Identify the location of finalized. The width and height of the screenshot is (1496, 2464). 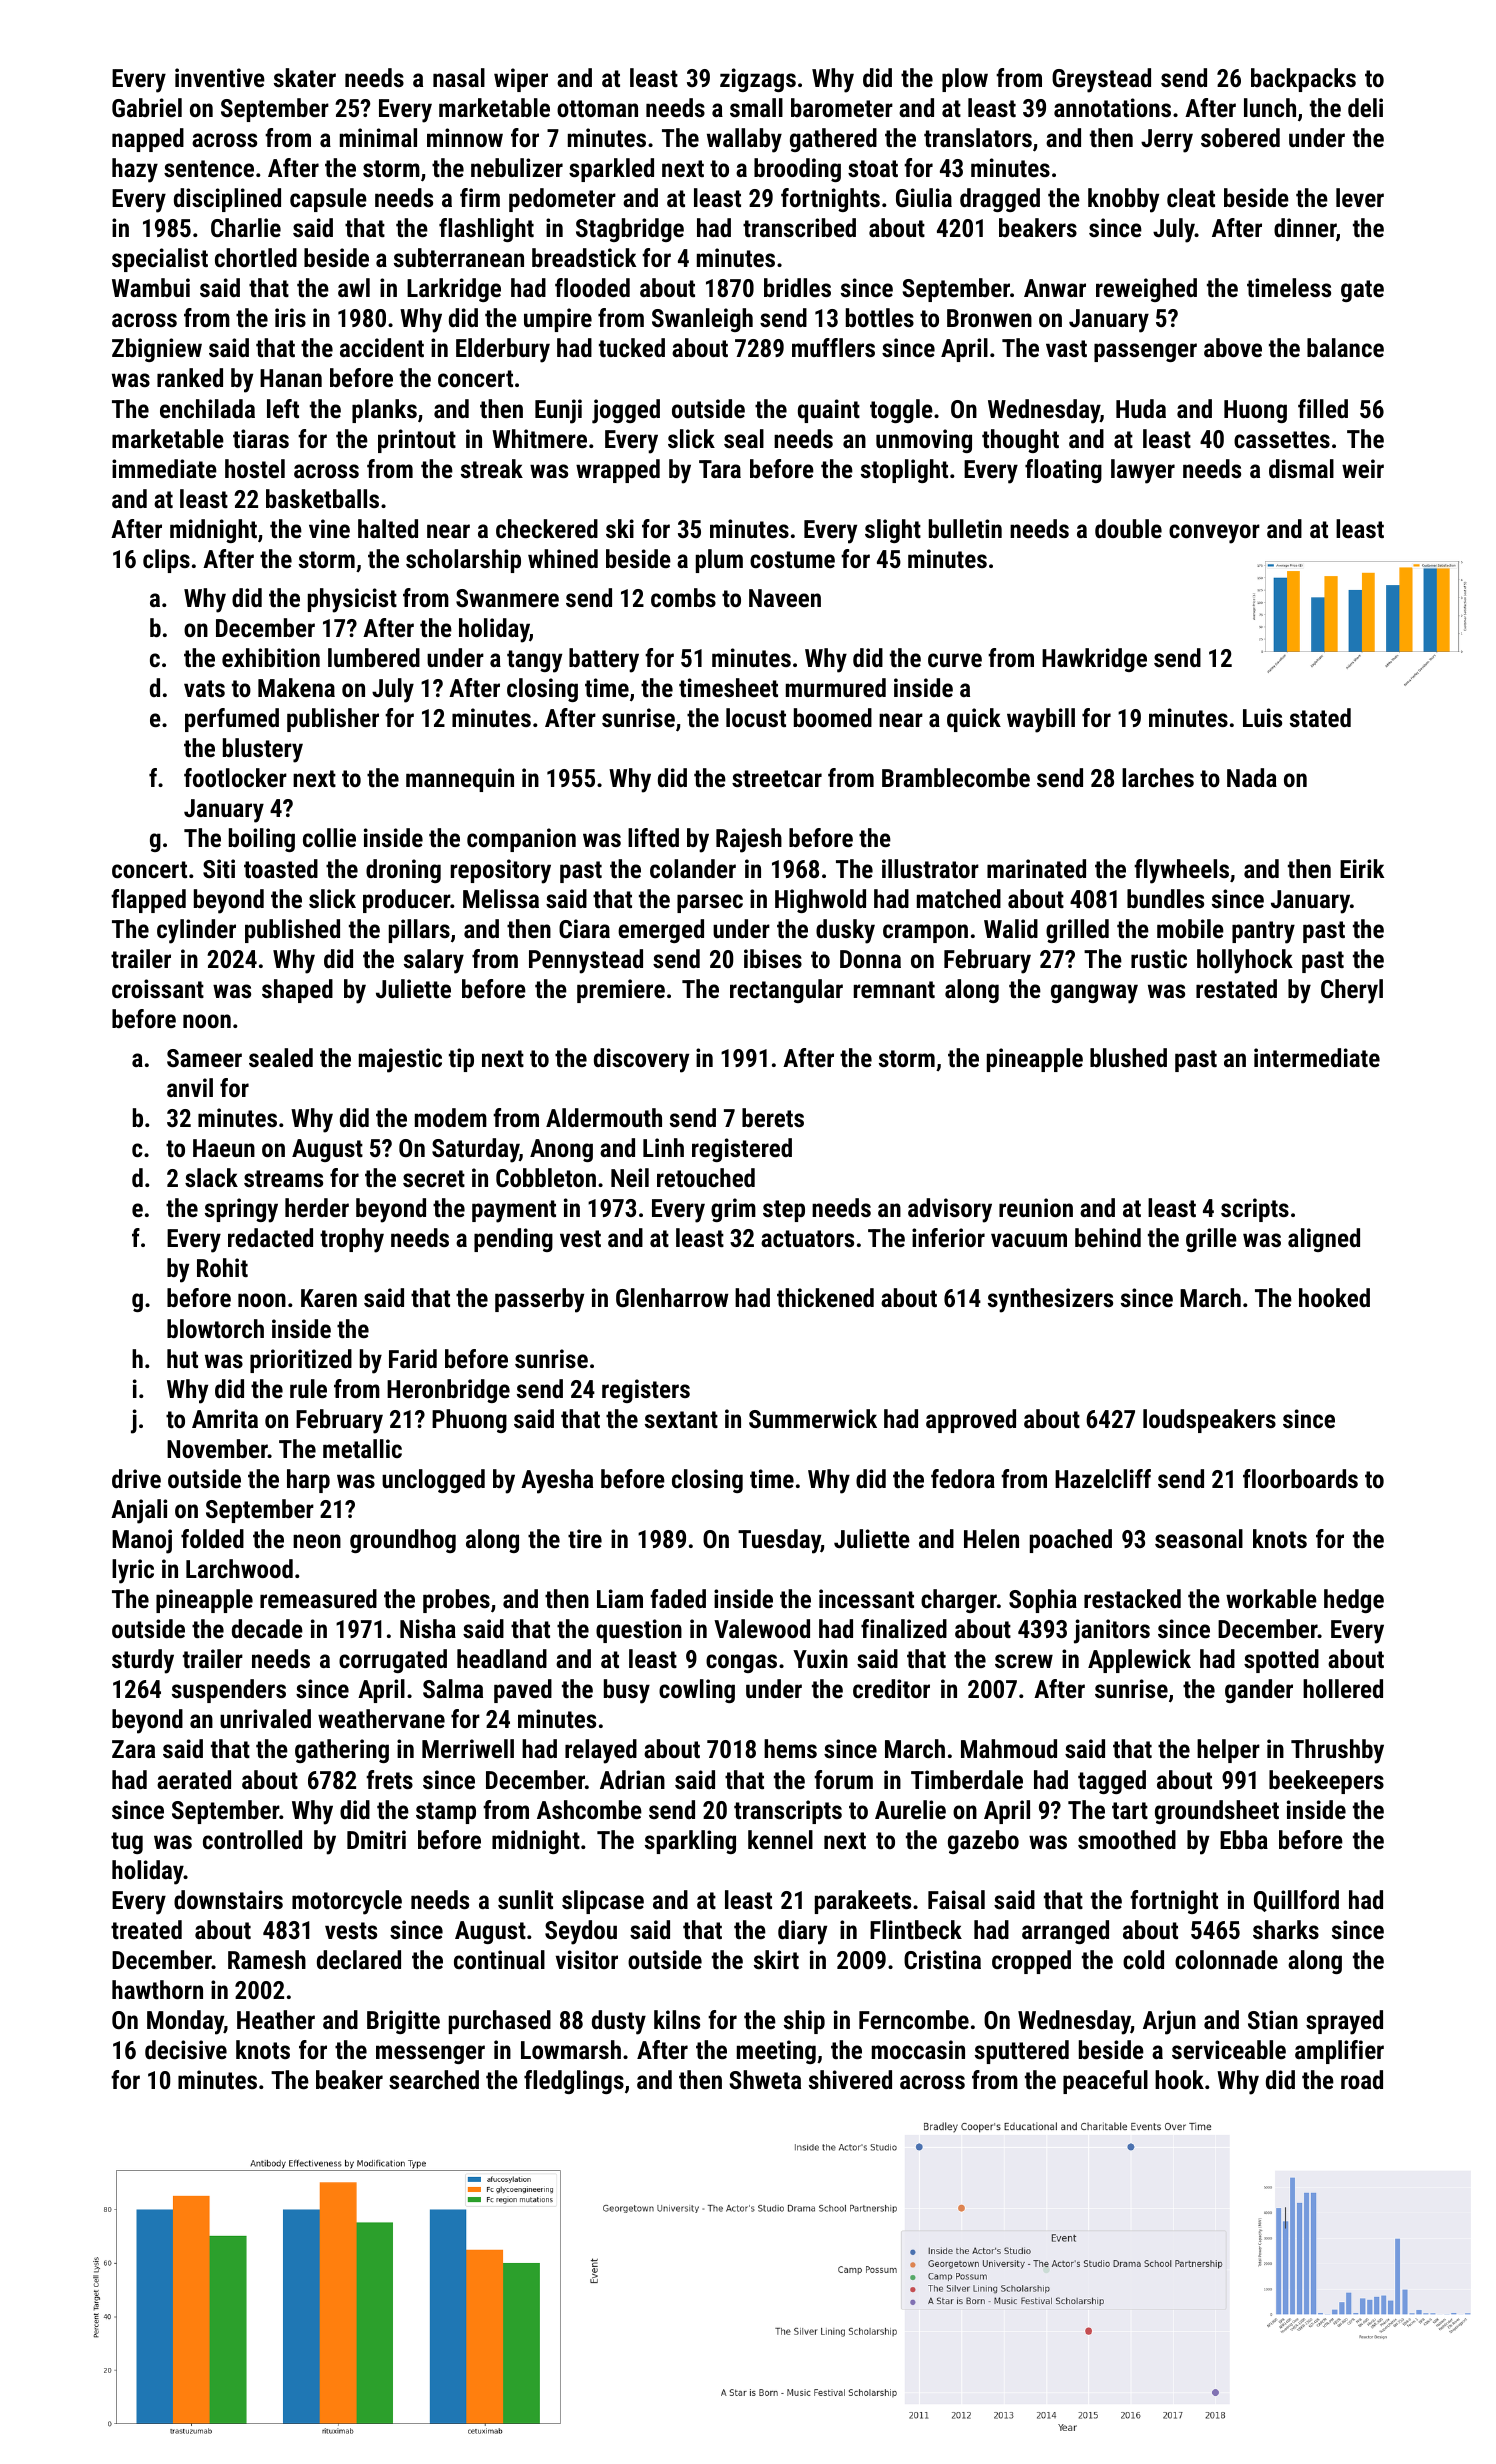
(904, 1628).
